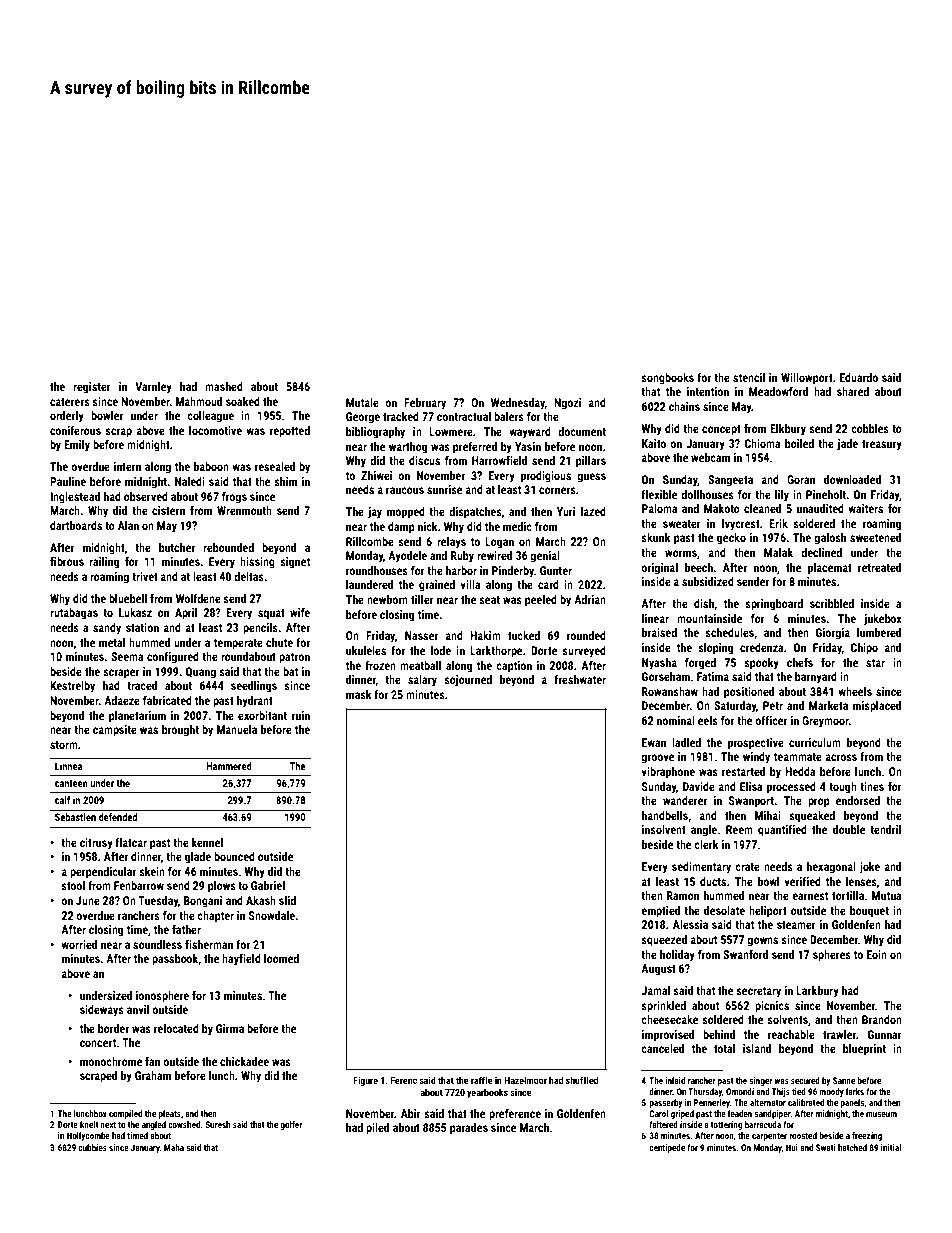 Image resolution: width=952 pixels, height=1233 pixels. I want to click on rutabagas, so click(74, 614).
